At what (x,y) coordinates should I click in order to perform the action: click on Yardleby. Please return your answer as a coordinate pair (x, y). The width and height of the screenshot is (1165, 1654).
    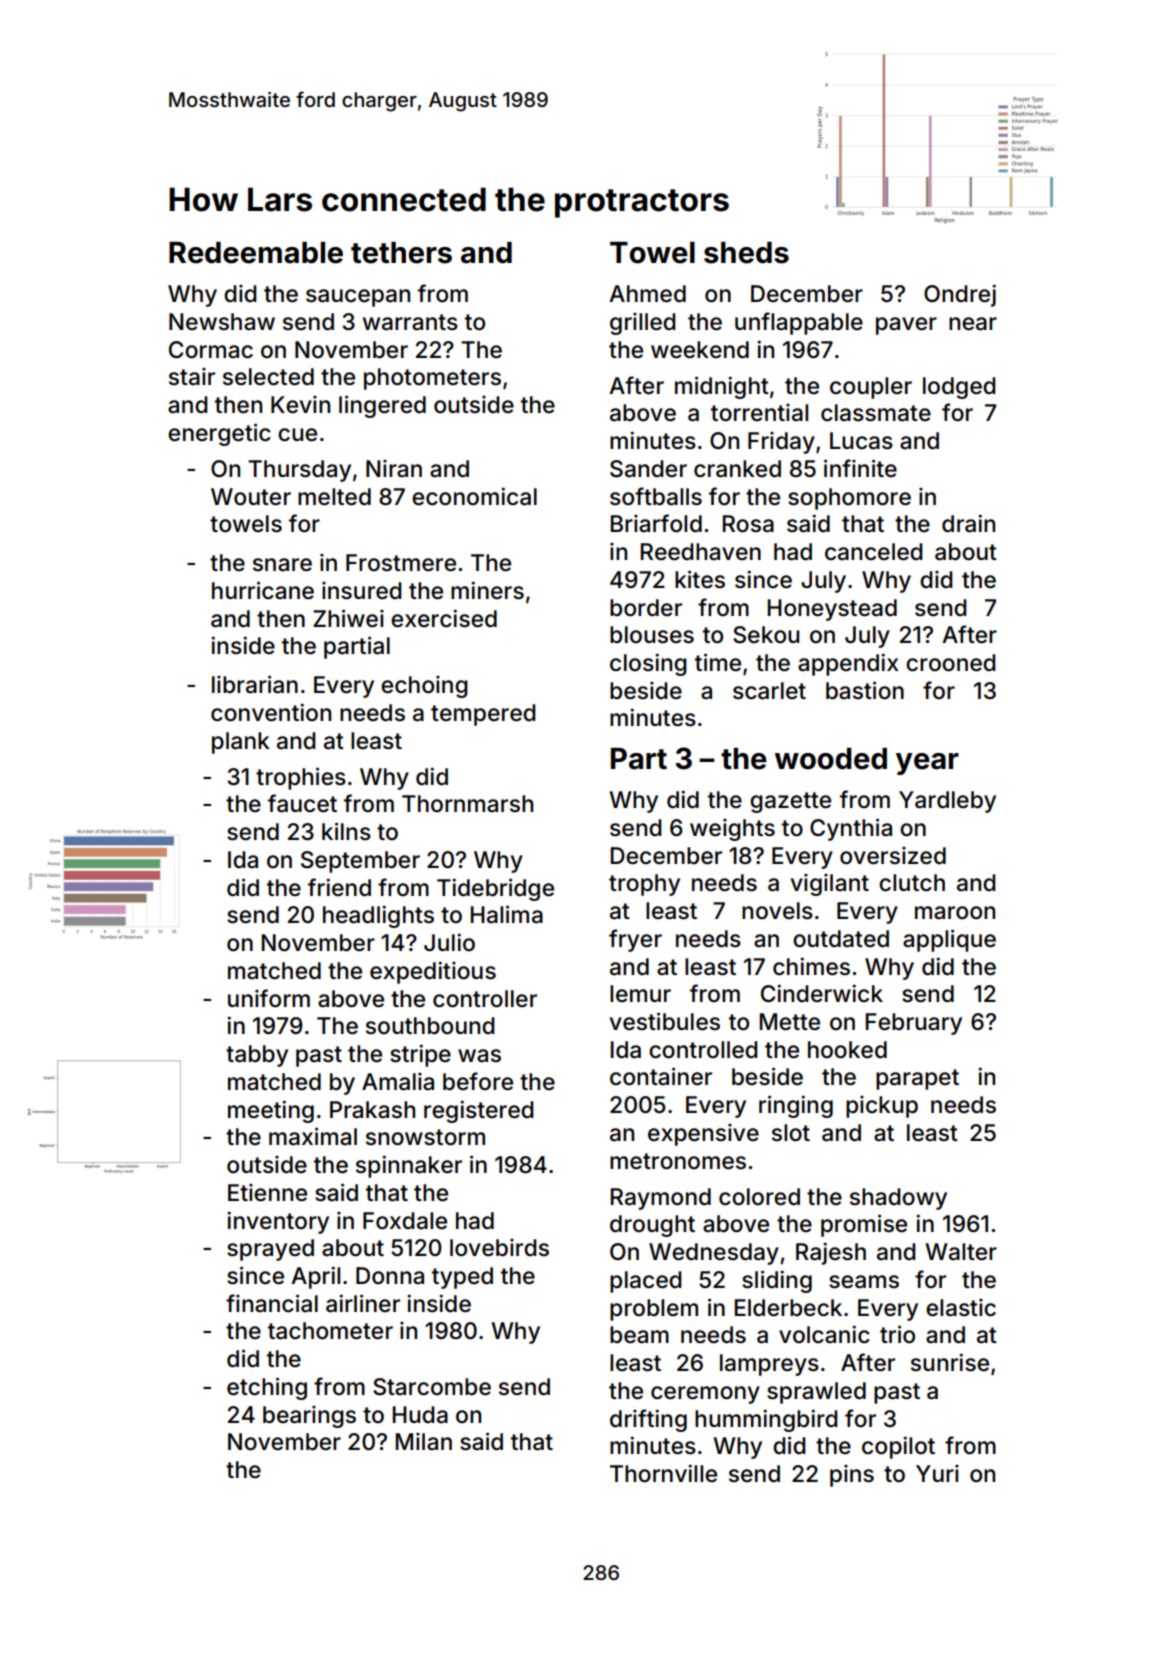
    Looking at the image, I should click on (947, 802).
